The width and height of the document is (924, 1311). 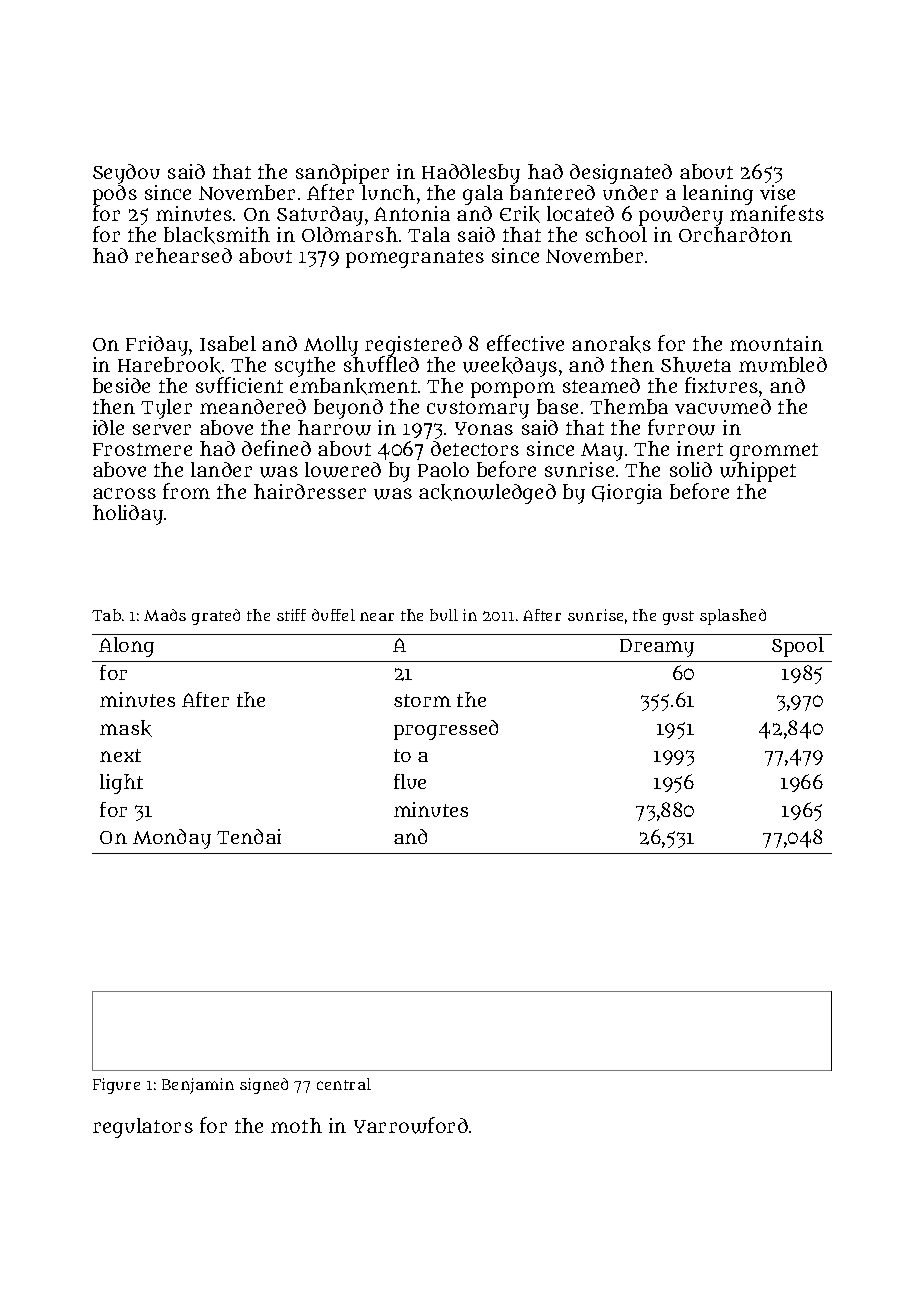 What do you see at coordinates (157, 346) in the document?
I see `Friday` at bounding box center [157, 346].
